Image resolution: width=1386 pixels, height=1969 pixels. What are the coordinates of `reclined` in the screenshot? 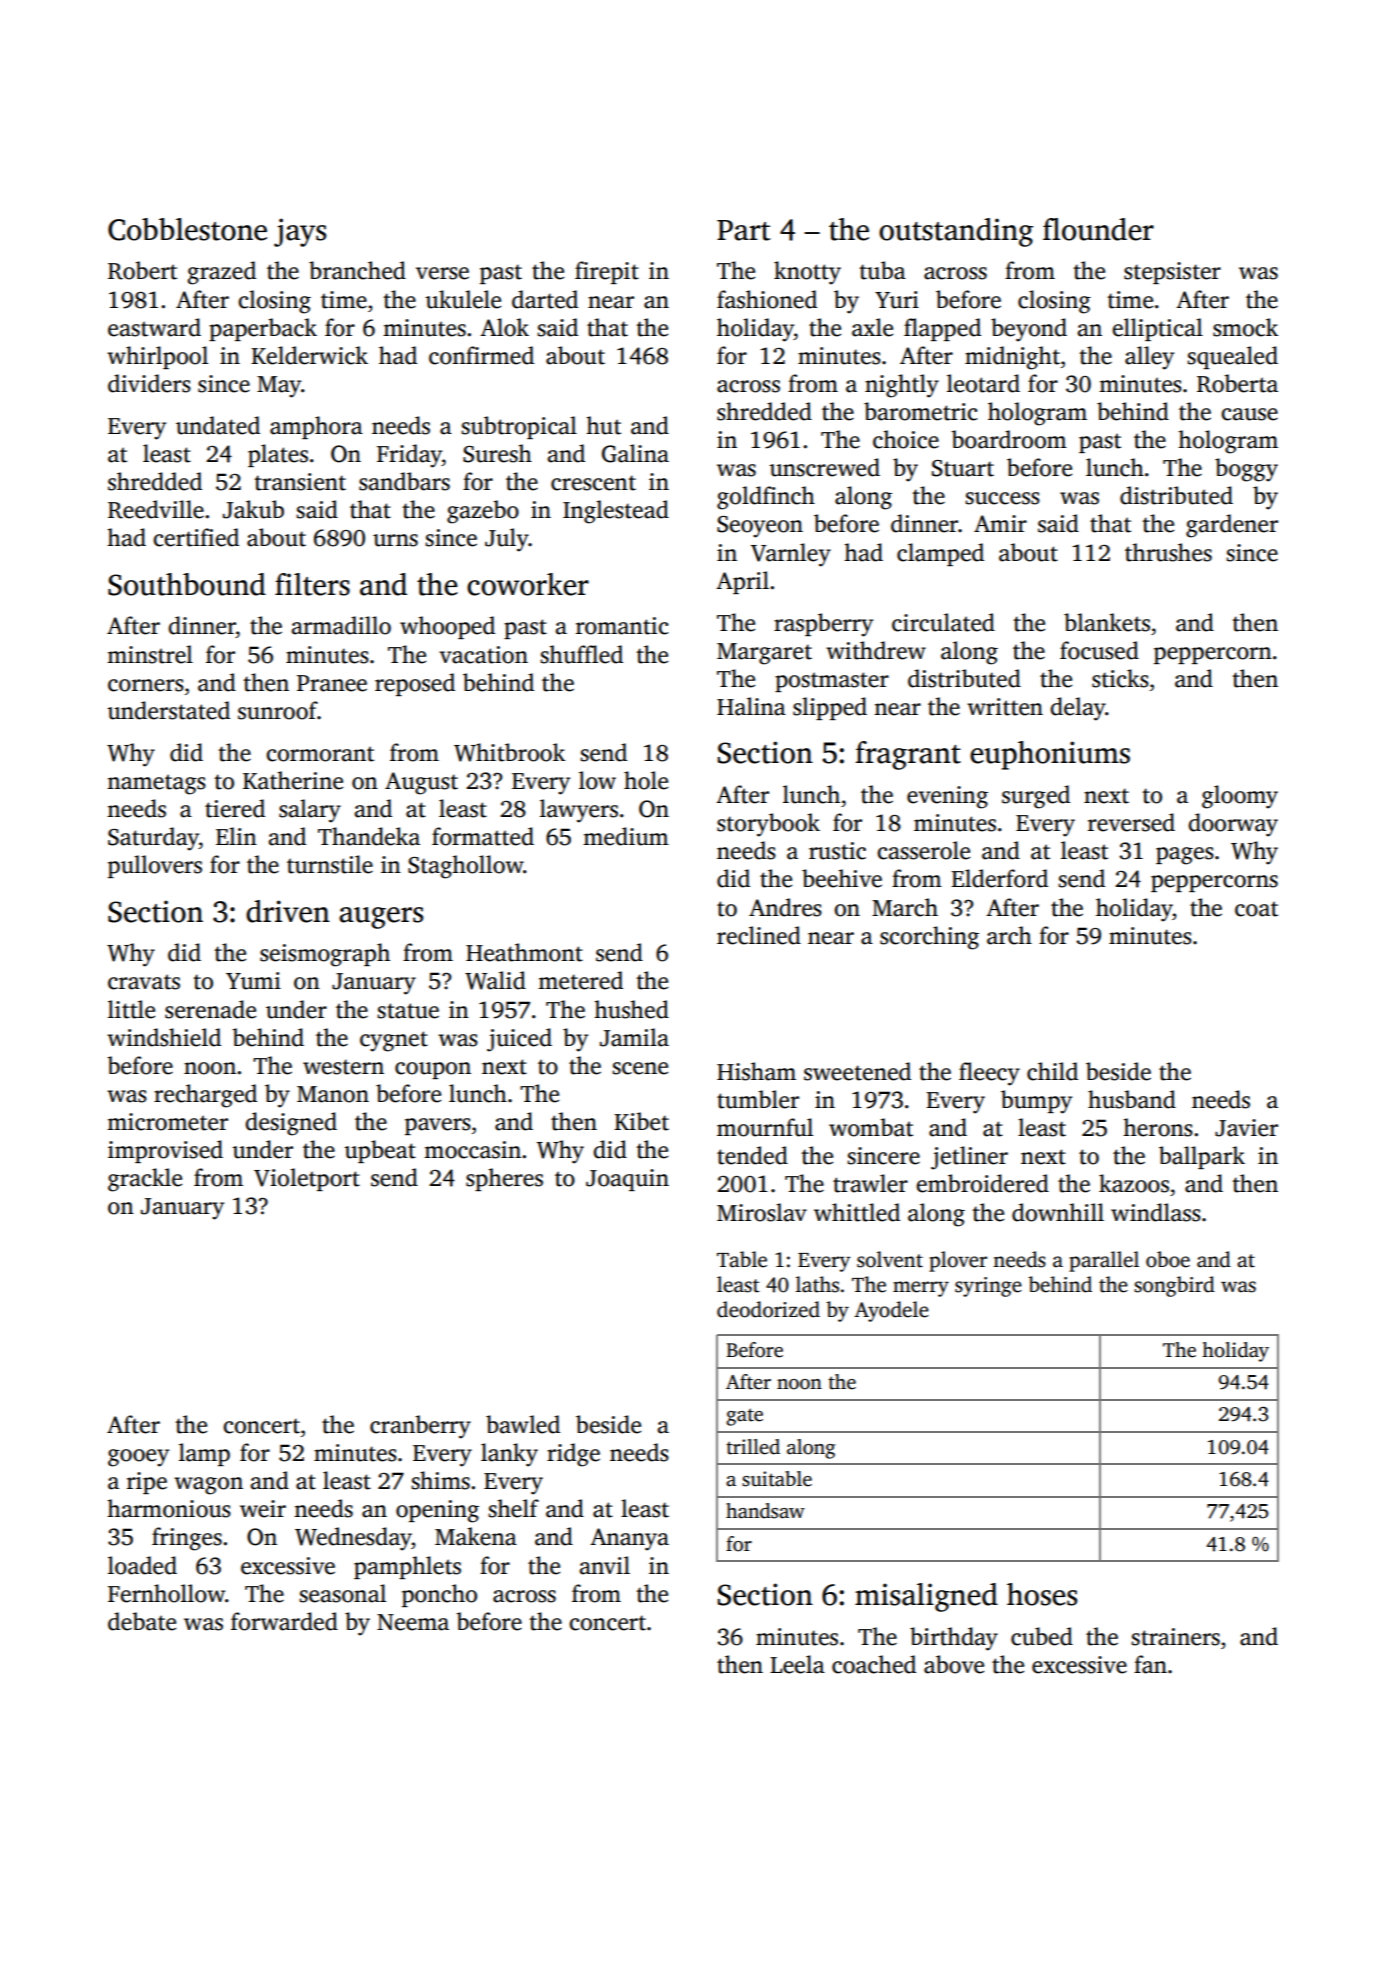 It's located at (759, 935).
